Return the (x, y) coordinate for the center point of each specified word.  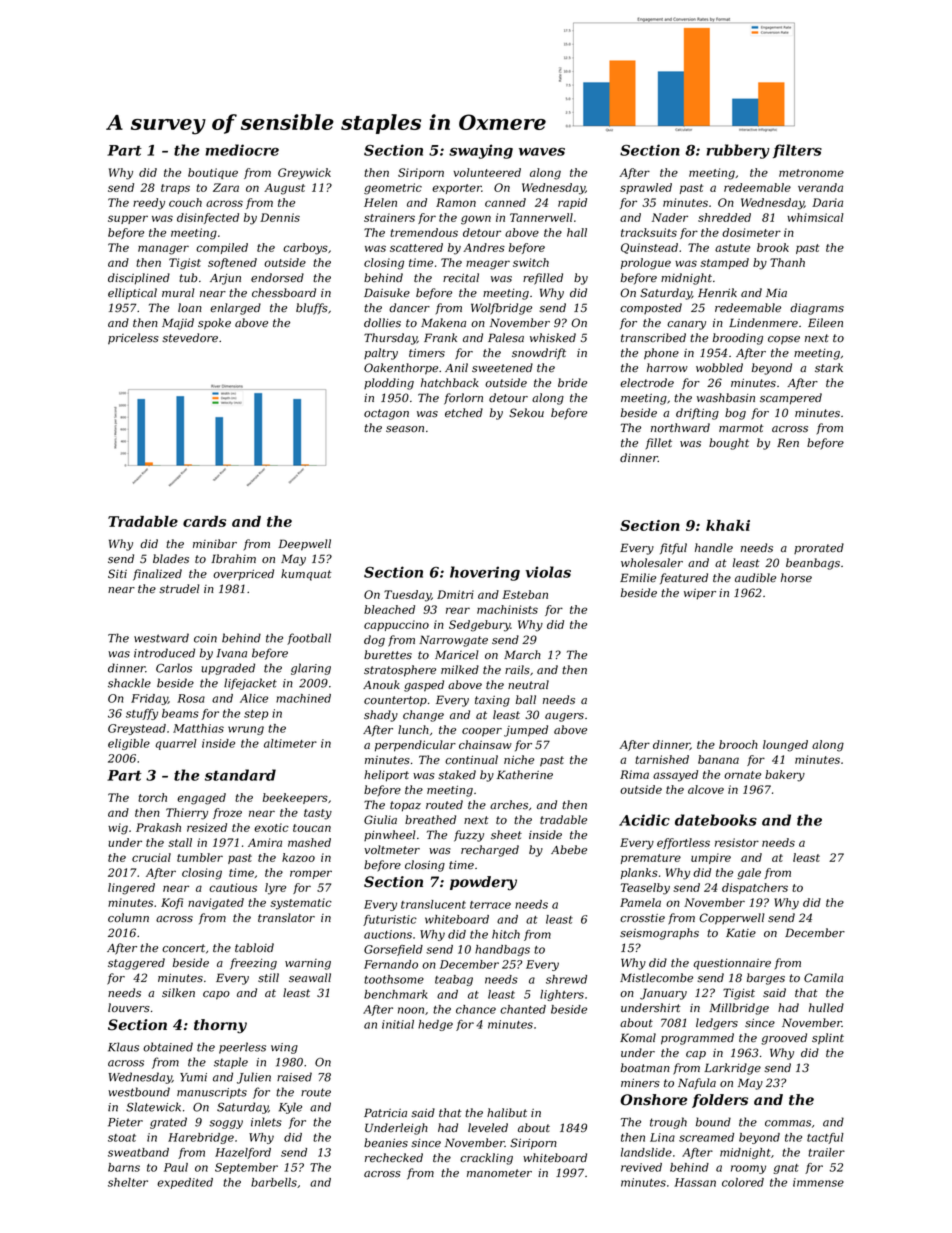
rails (517, 669)
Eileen (825, 322)
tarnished (662, 759)
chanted (523, 1009)
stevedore (190, 337)
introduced (164, 653)
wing (284, 1048)
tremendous (424, 232)
